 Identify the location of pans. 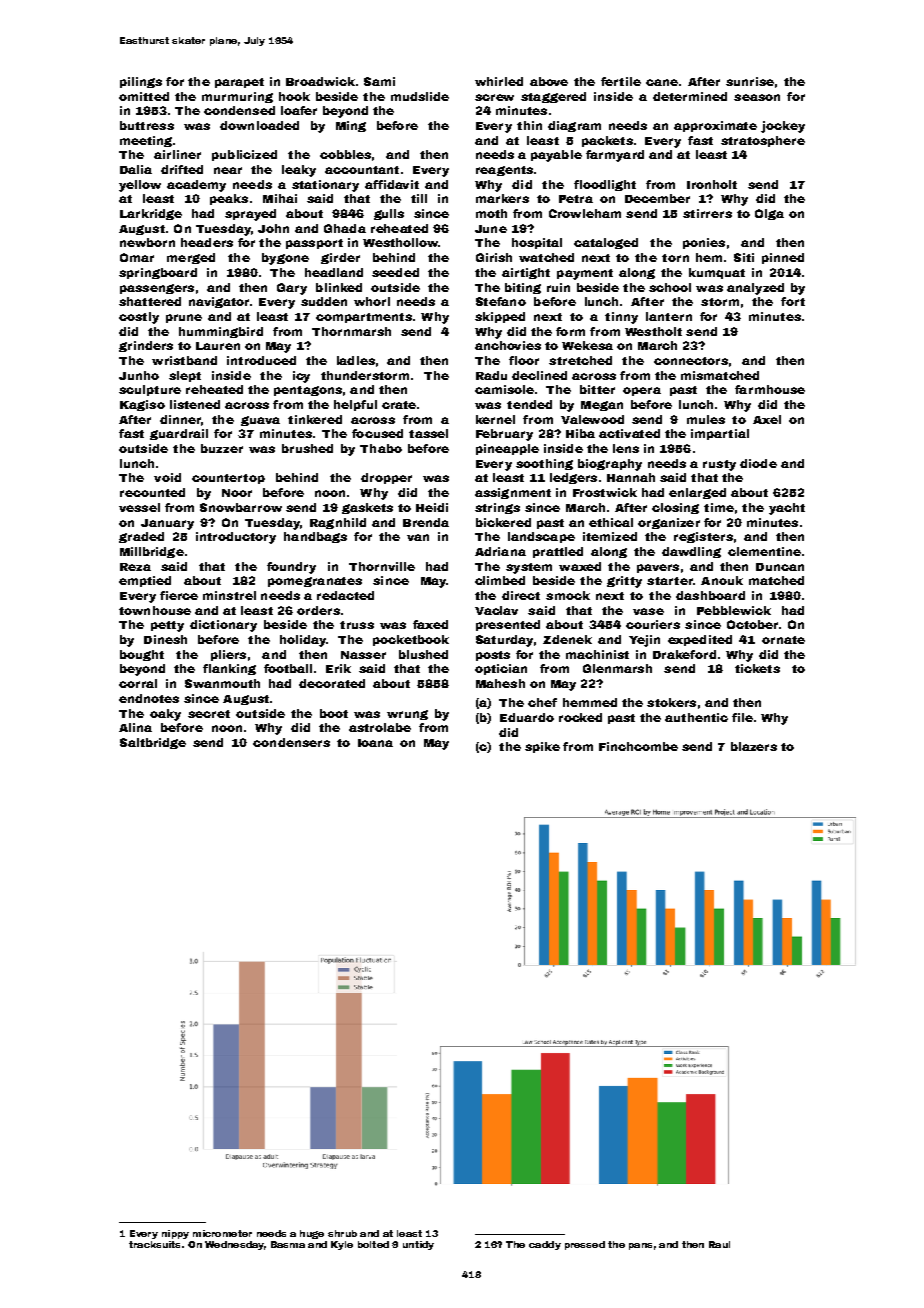
(640, 1246).
